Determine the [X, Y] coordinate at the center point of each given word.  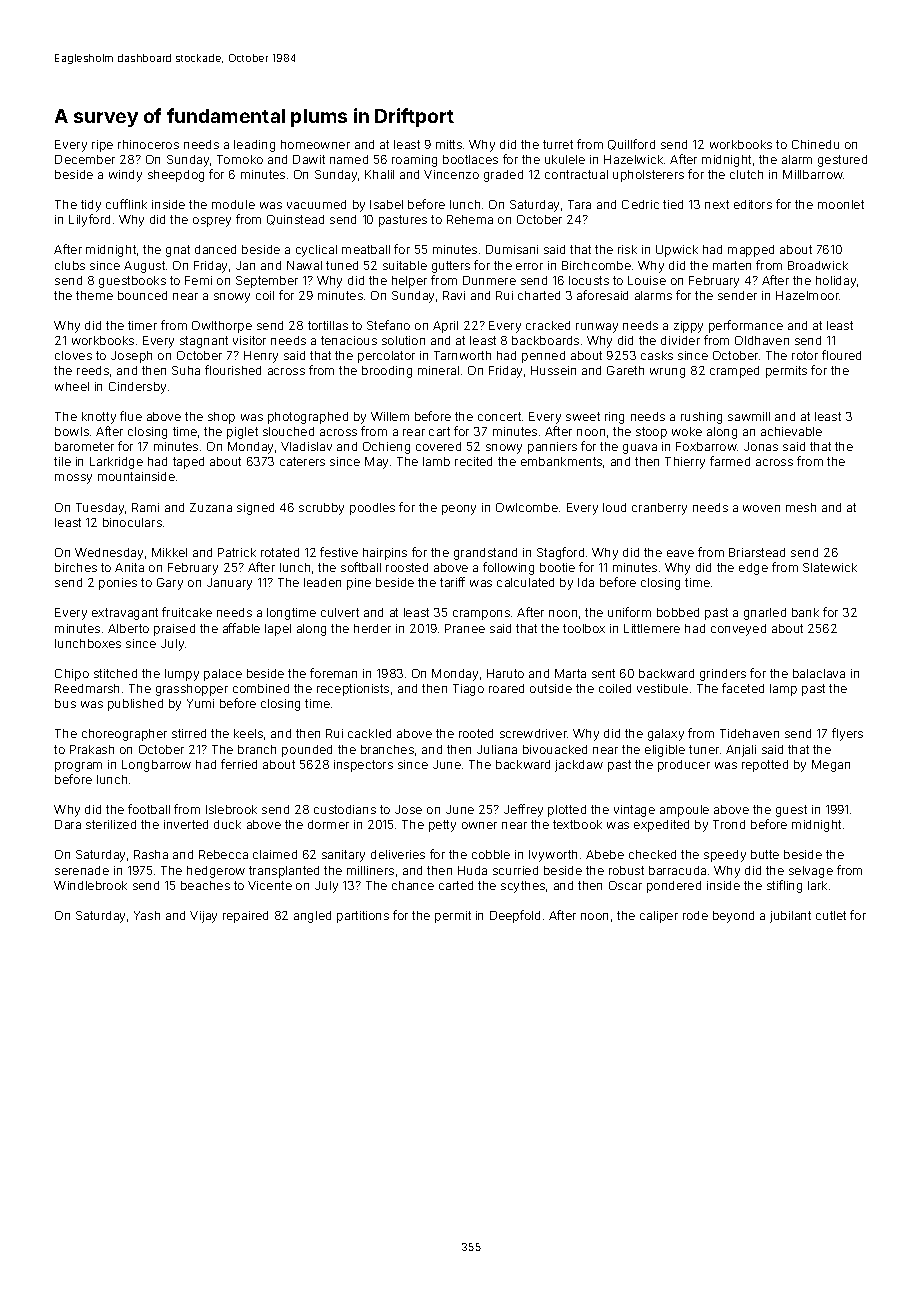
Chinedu [815, 144]
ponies [118, 584]
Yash [147, 915]
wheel [72, 386]
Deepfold [515, 916]
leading [254, 146]
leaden [322, 582]
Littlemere [652, 628]
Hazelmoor [807, 295]
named [349, 159]
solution [403, 340]
